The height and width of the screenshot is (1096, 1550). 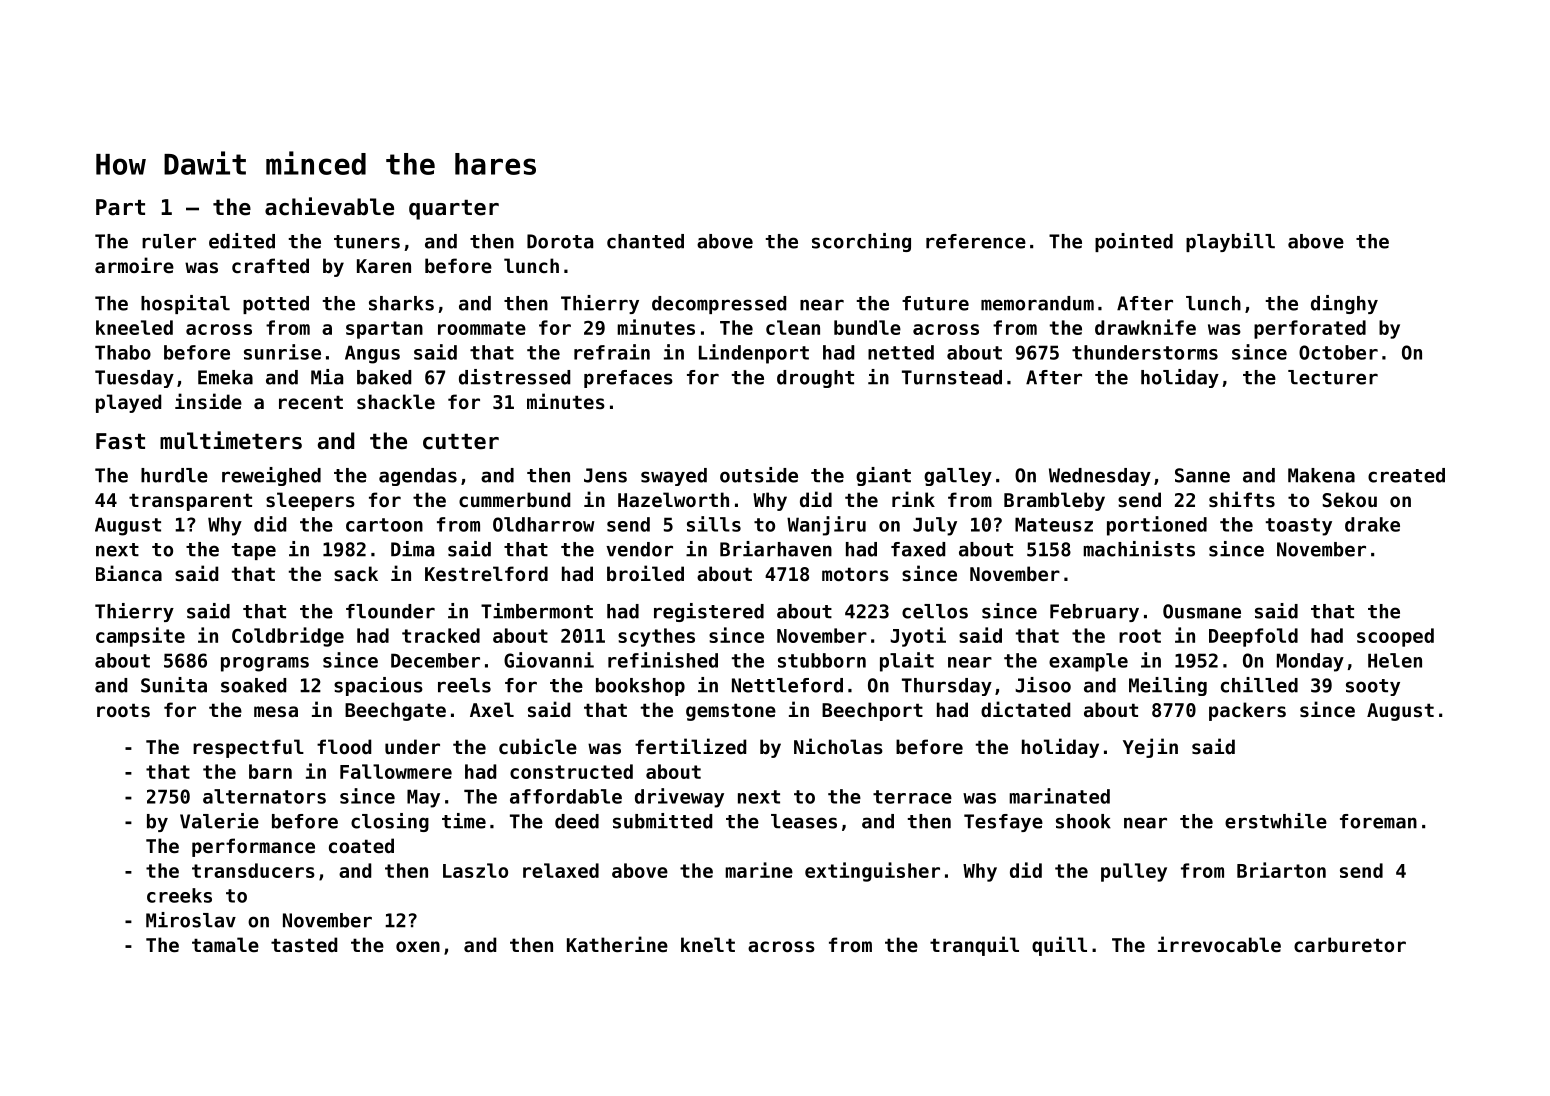 I want to click on carburetor, so click(x=1350, y=944).
